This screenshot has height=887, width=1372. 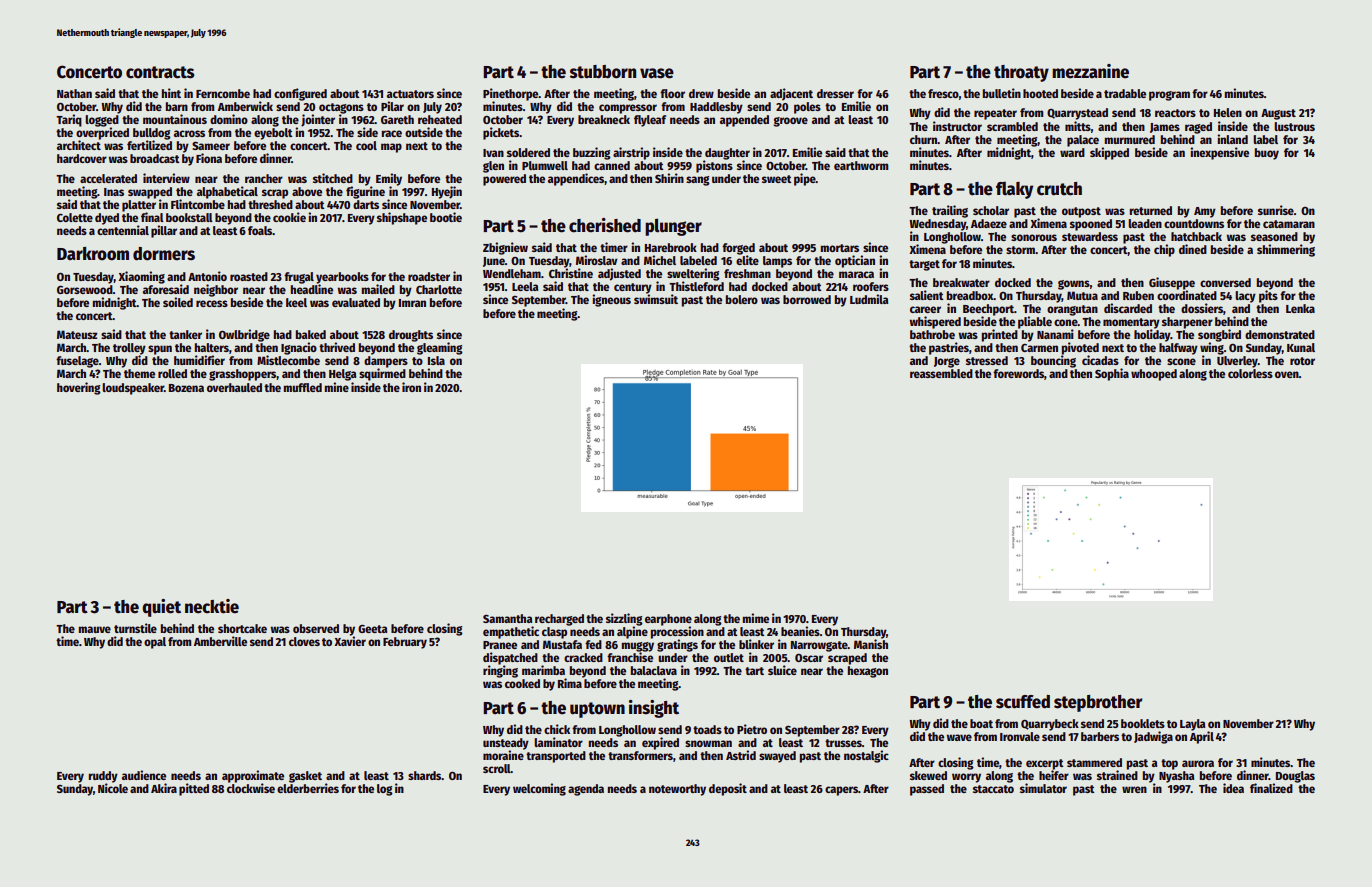 I want to click on actuators, so click(x=410, y=94).
